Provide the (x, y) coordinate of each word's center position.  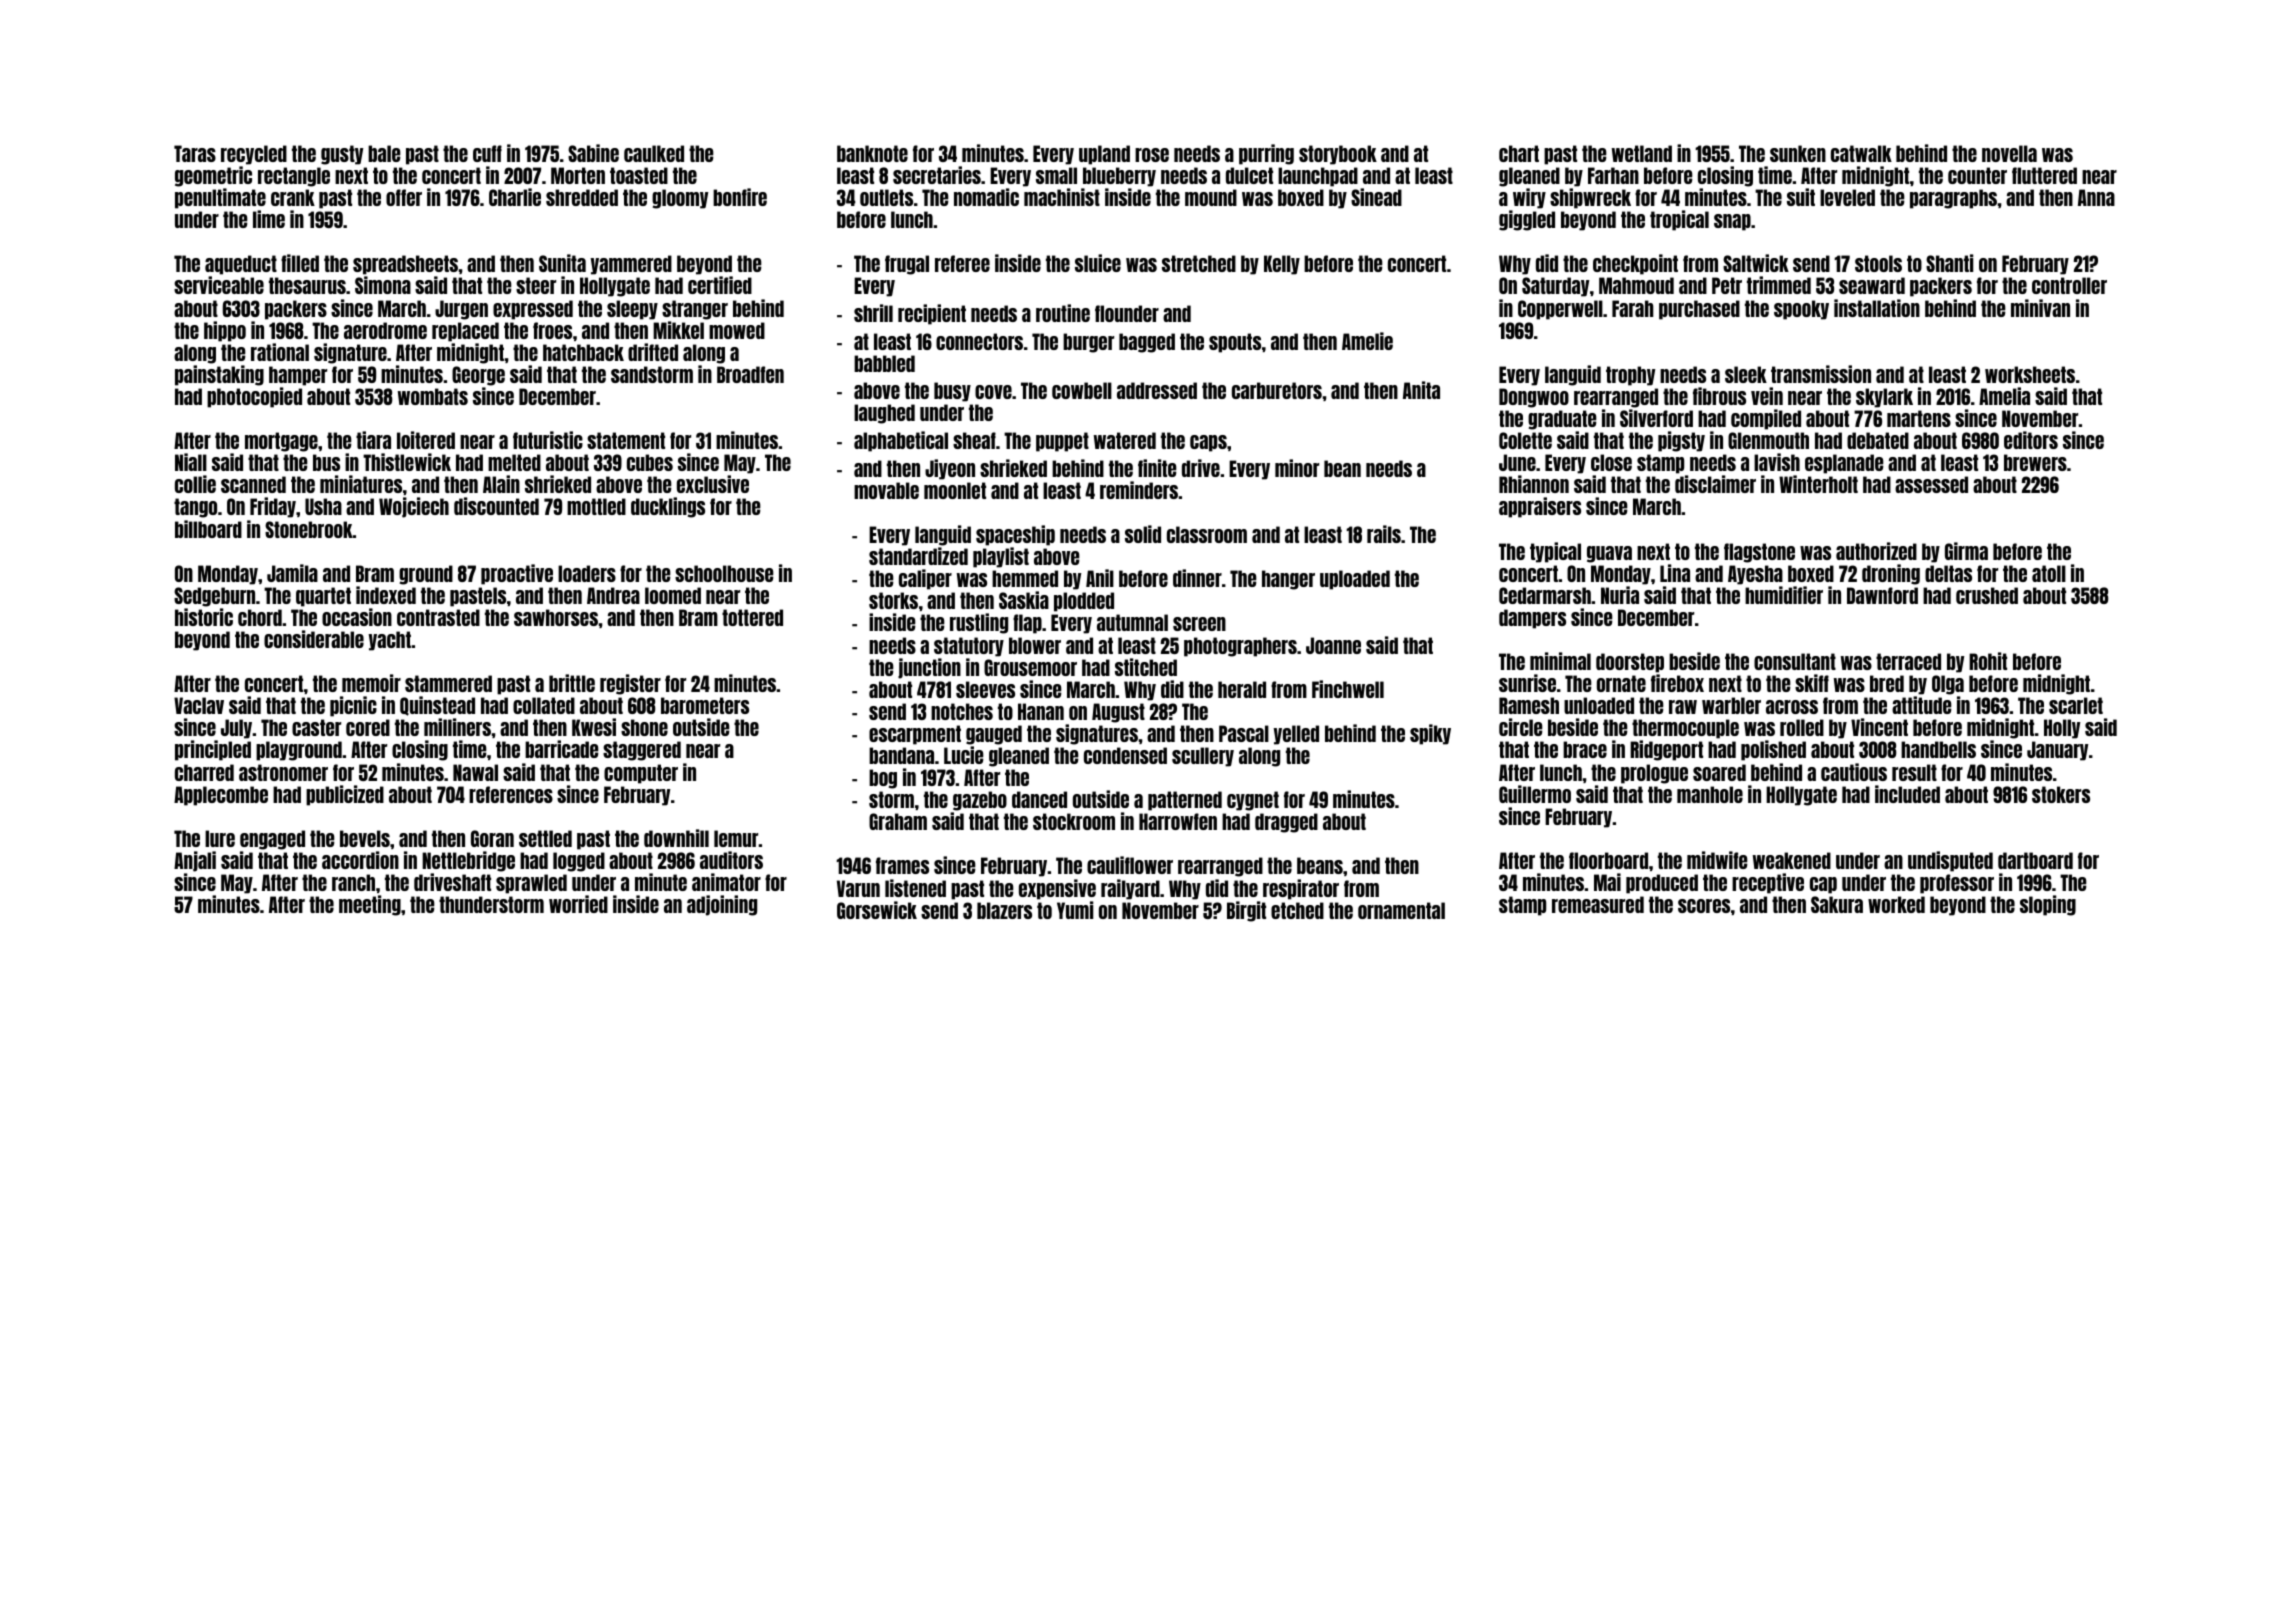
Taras (195, 153)
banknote (872, 153)
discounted (496, 506)
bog (883, 779)
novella (2009, 153)
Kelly (1282, 265)
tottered (752, 617)
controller (2069, 285)
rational (280, 352)
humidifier (1784, 595)
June (1517, 462)
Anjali (195, 861)
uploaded (1355, 580)
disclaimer (1715, 484)
